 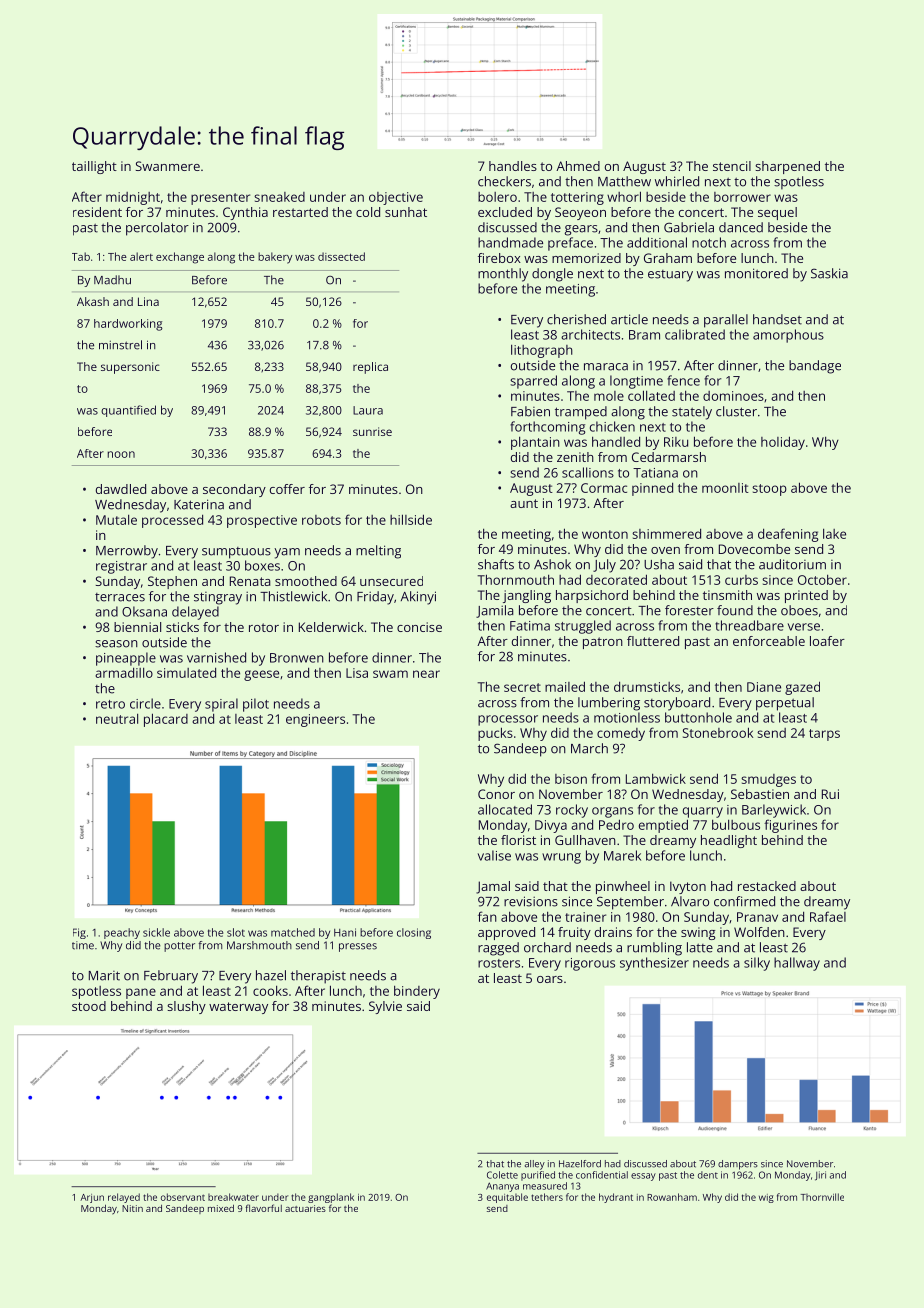 What do you see at coordinates (168, 166) in the page?
I see `Swanmere` at bounding box center [168, 166].
